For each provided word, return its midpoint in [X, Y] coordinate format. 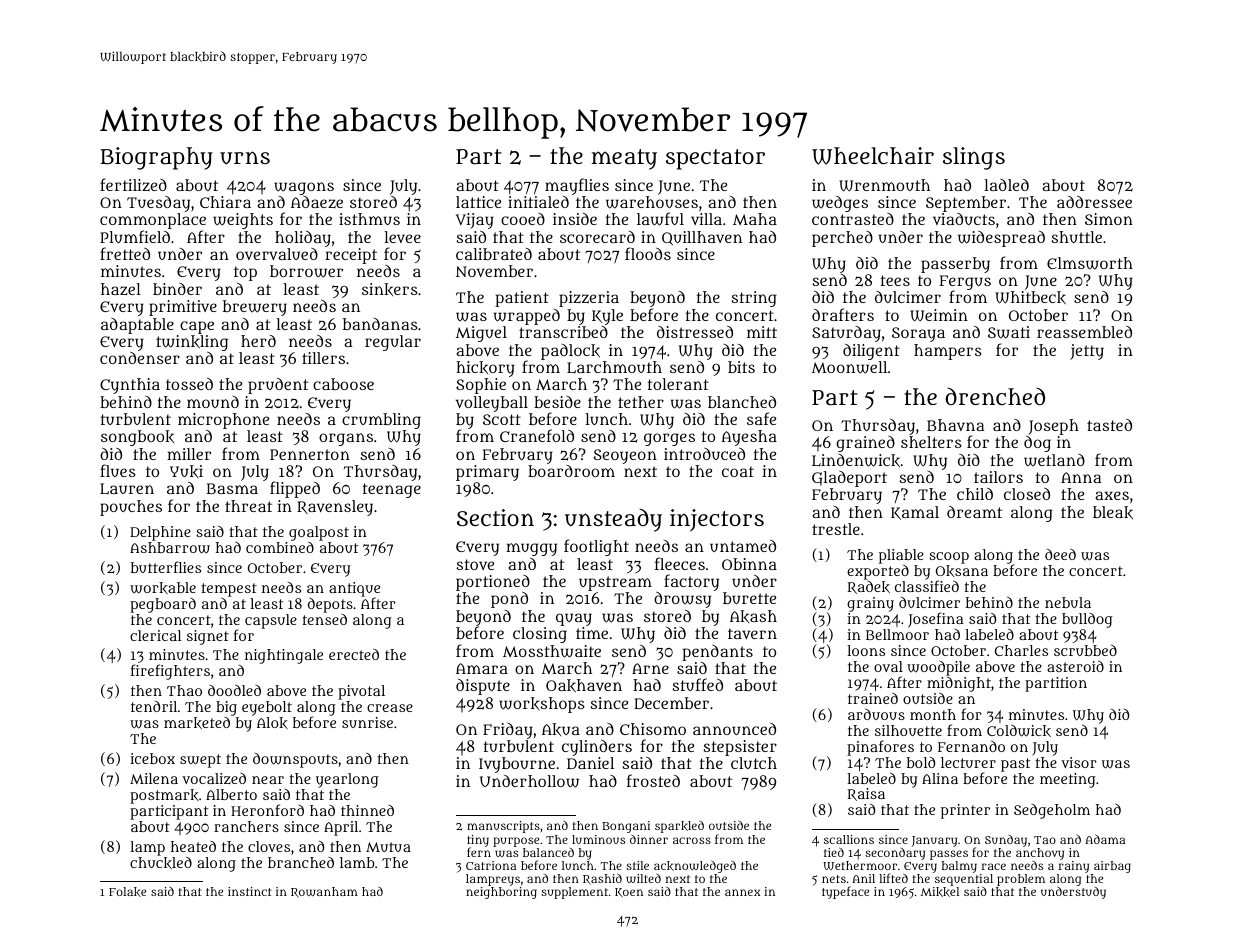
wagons [304, 188]
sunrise [367, 722]
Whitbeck [1030, 298]
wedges [840, 204]
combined [280, 547]
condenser [140, 358]
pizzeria [589, 299]
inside [575, 219]
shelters [931, 442]
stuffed [697, 684]
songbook [137, 438]
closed [1027, 494]
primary [487, 473]
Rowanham [324, 892]
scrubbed [1085, 650]
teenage [392, 490]
